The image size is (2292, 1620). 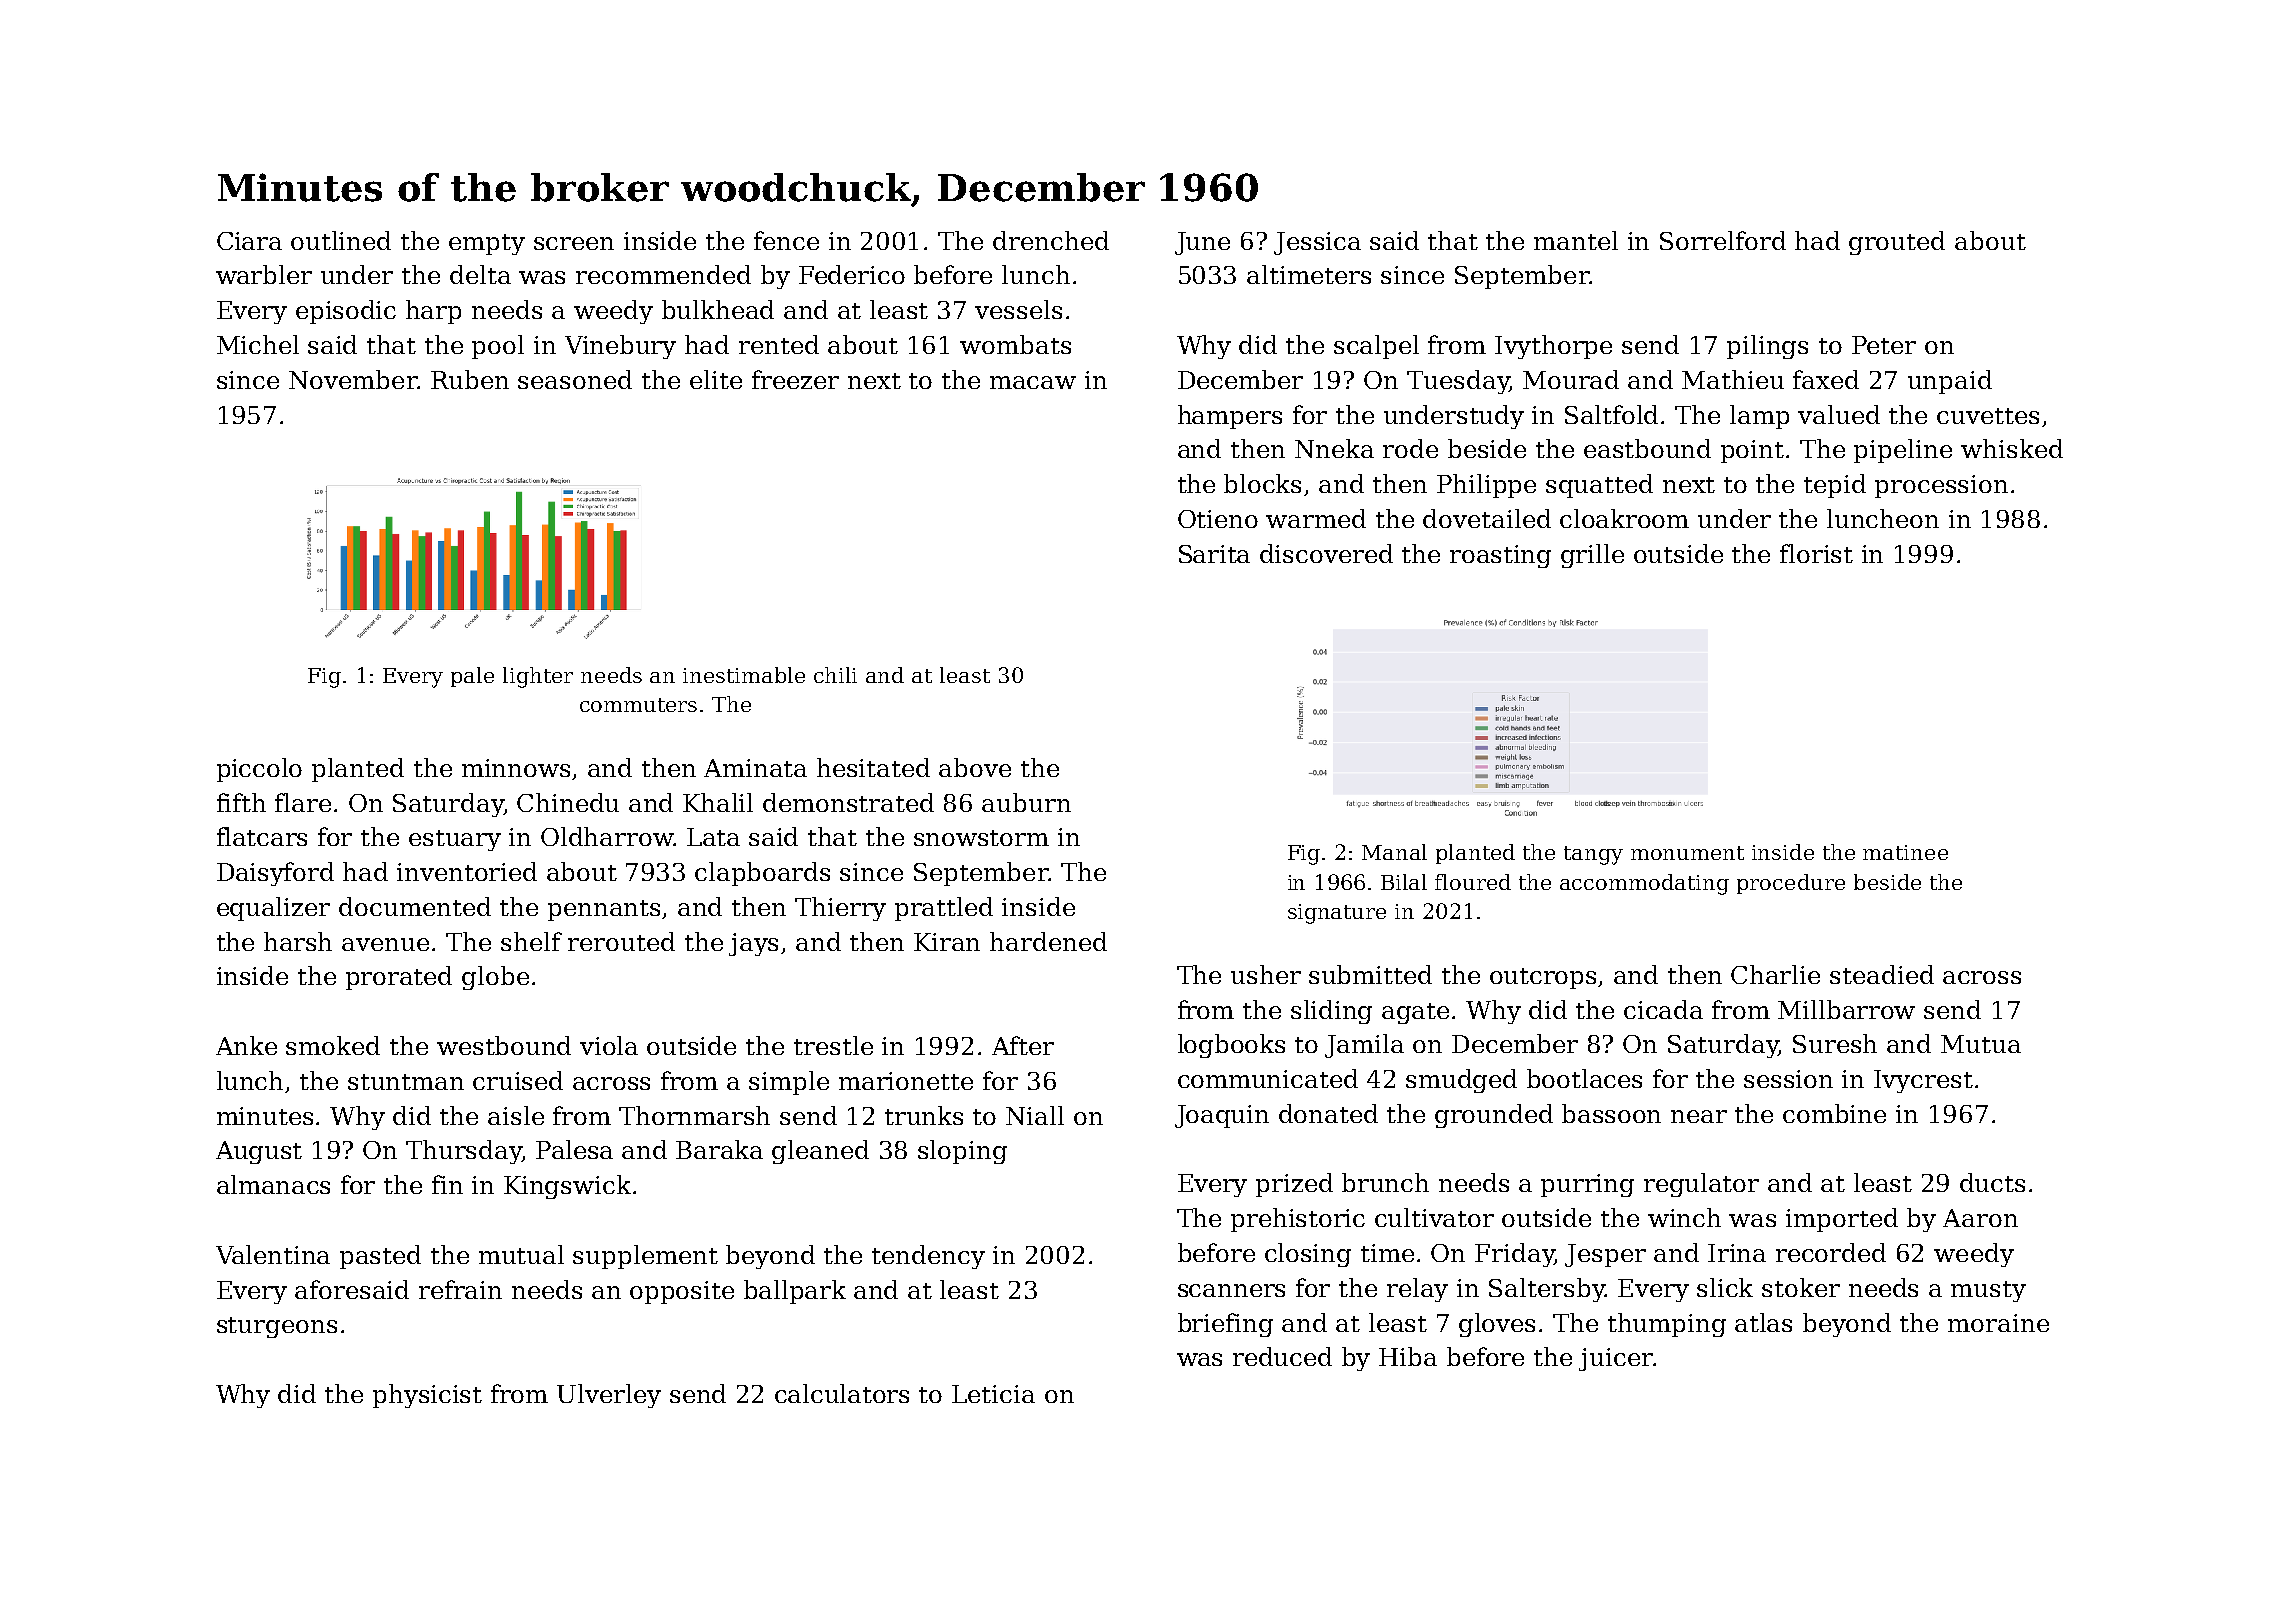 I want to click on grounded, so click(x=1494, y=1116).
